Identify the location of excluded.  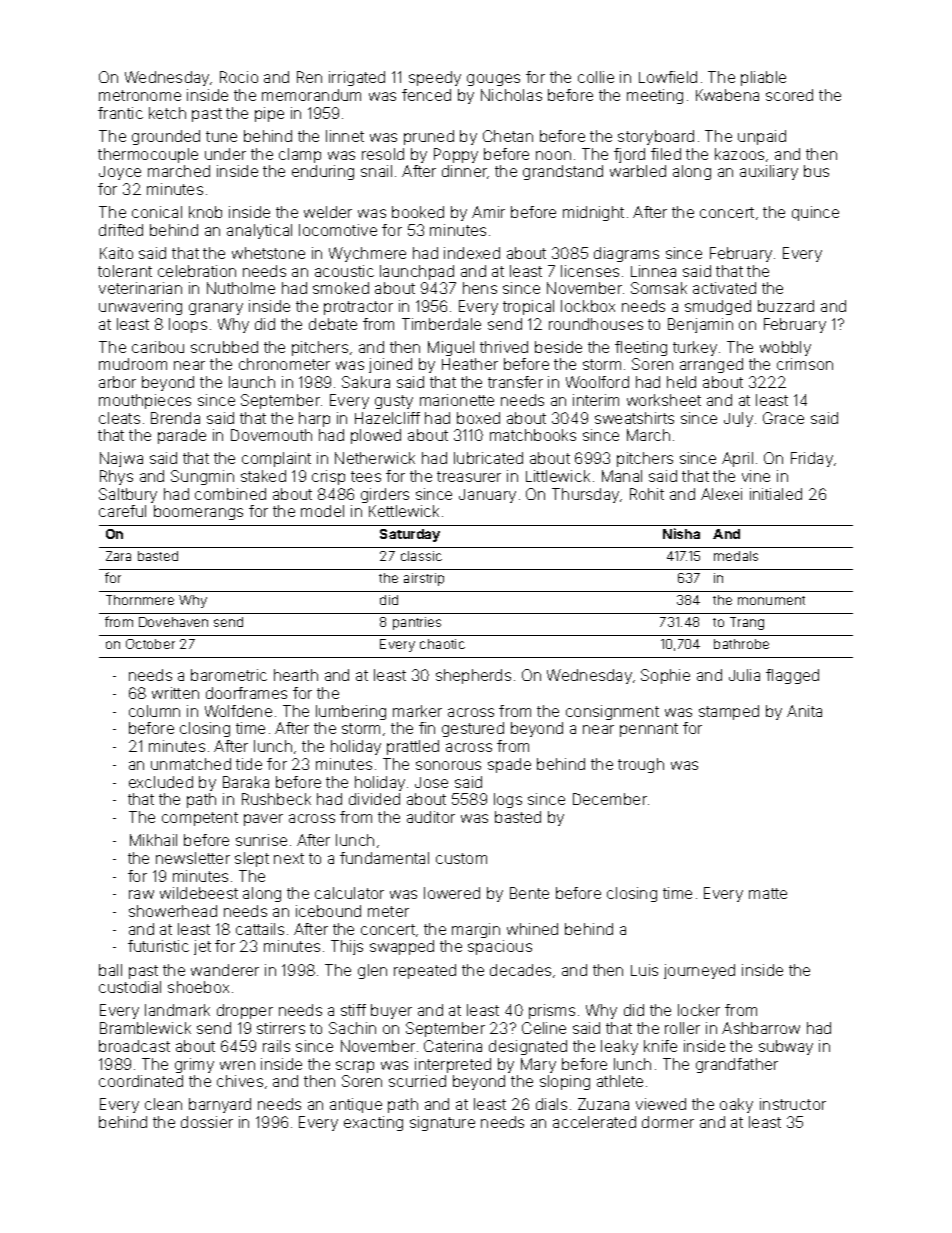
(161, 782).
